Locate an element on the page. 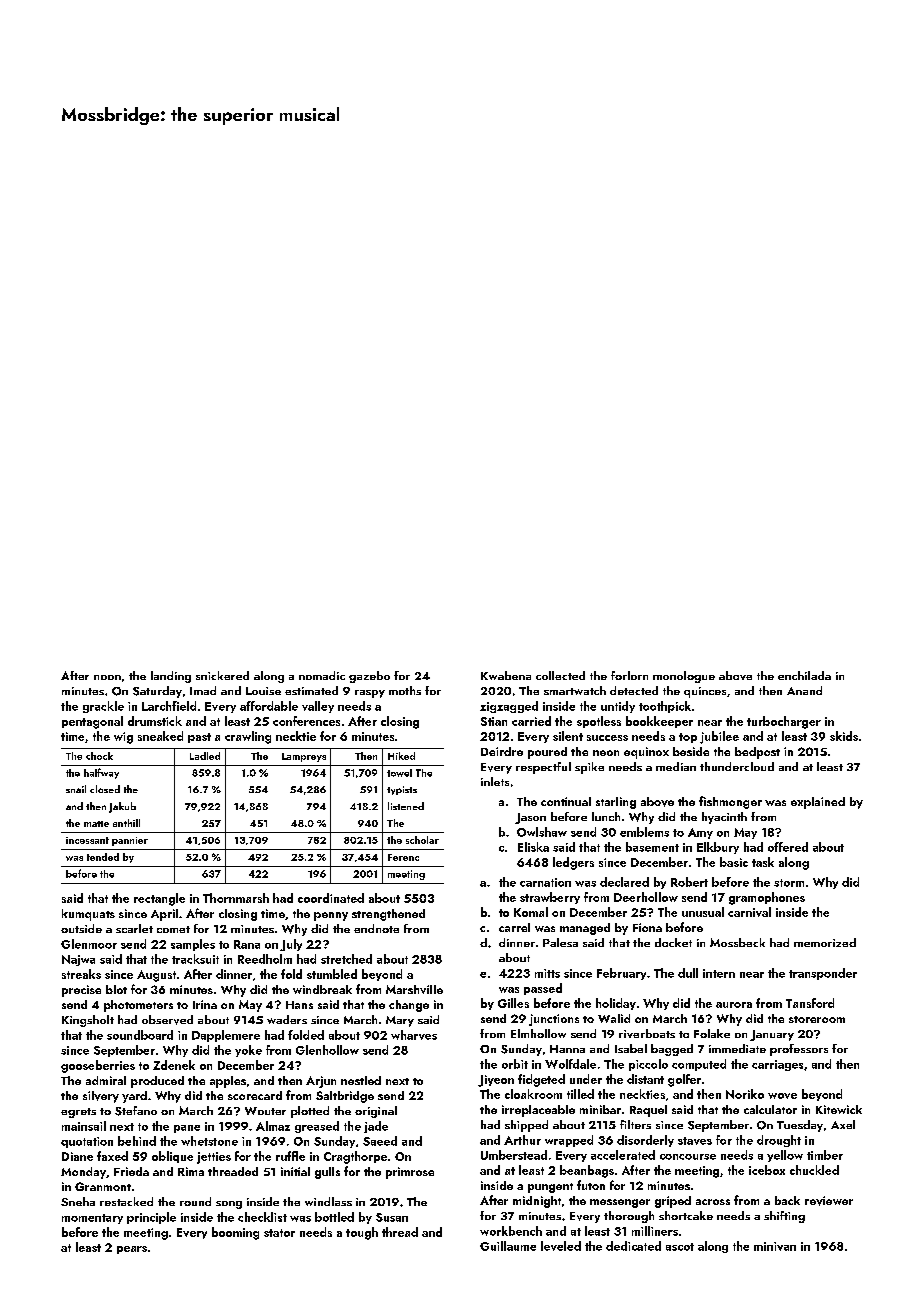 Image resolution: width=924 pixels, height=1308 pixels. moths is located at coordinates (405, 690).
